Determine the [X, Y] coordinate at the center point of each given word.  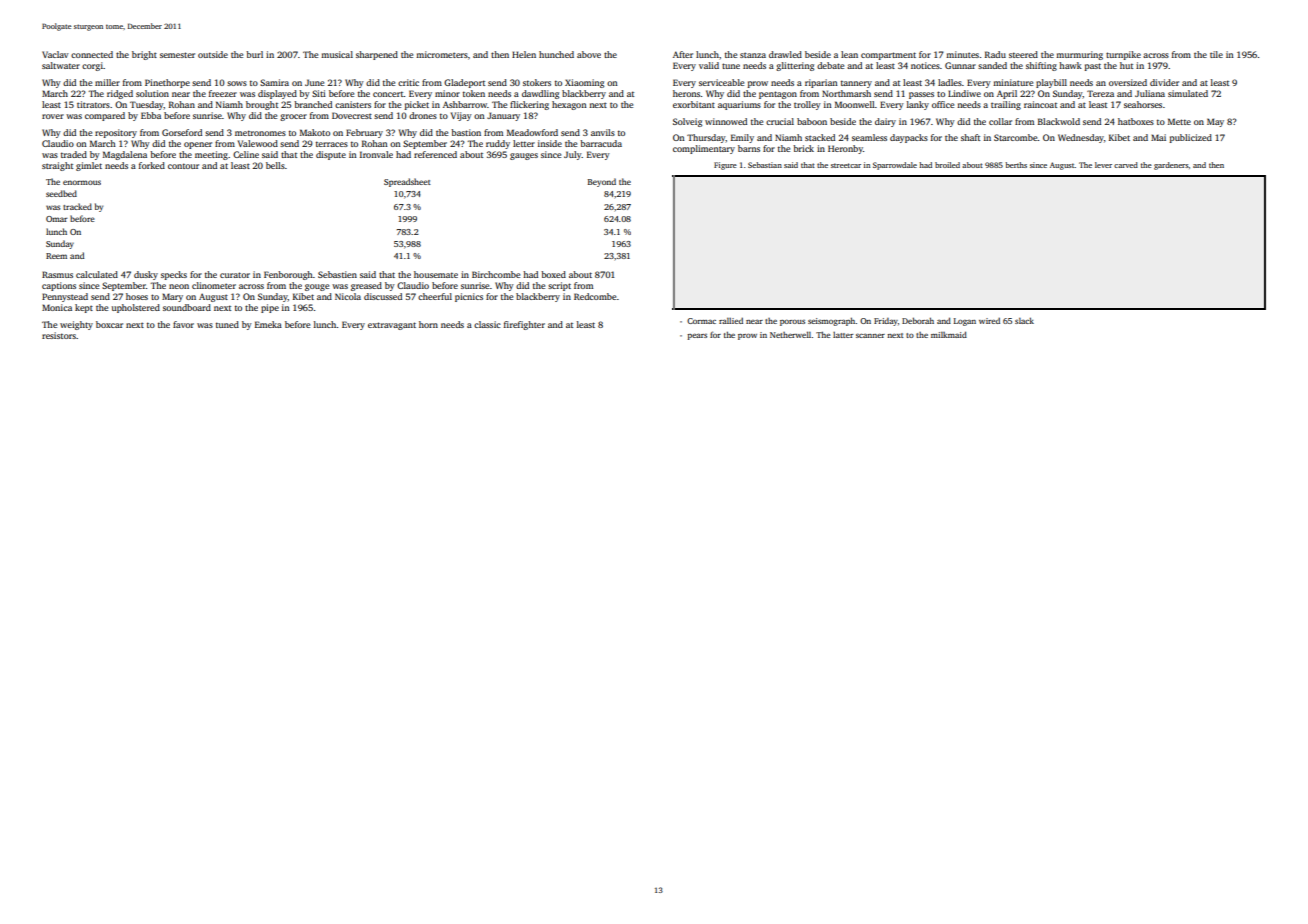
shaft [970, 137]
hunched [556, 54]
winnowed [726, 121]
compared [105, 116]
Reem [56, 256]
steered [1023, 54]
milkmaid [949, 334]
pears [697, 336]
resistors [59, 335]
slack [1024, 320]
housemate [436, 274]
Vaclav [55, 54]
